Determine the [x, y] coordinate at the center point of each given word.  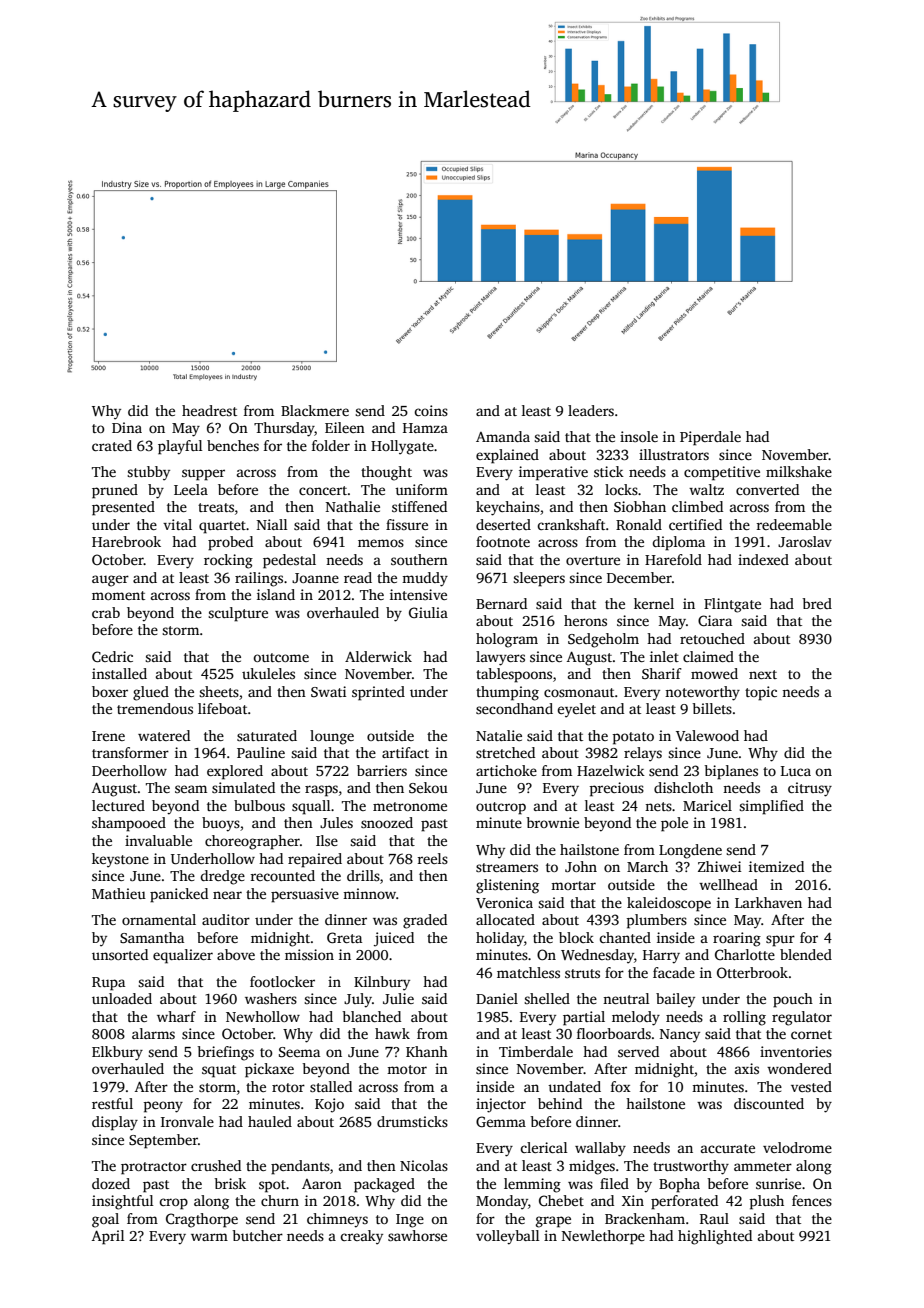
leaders [591, 410]
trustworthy [691, 1167]
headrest [209, 410]
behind [560, 1103]
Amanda [503, 436]
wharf [176, 1016]
